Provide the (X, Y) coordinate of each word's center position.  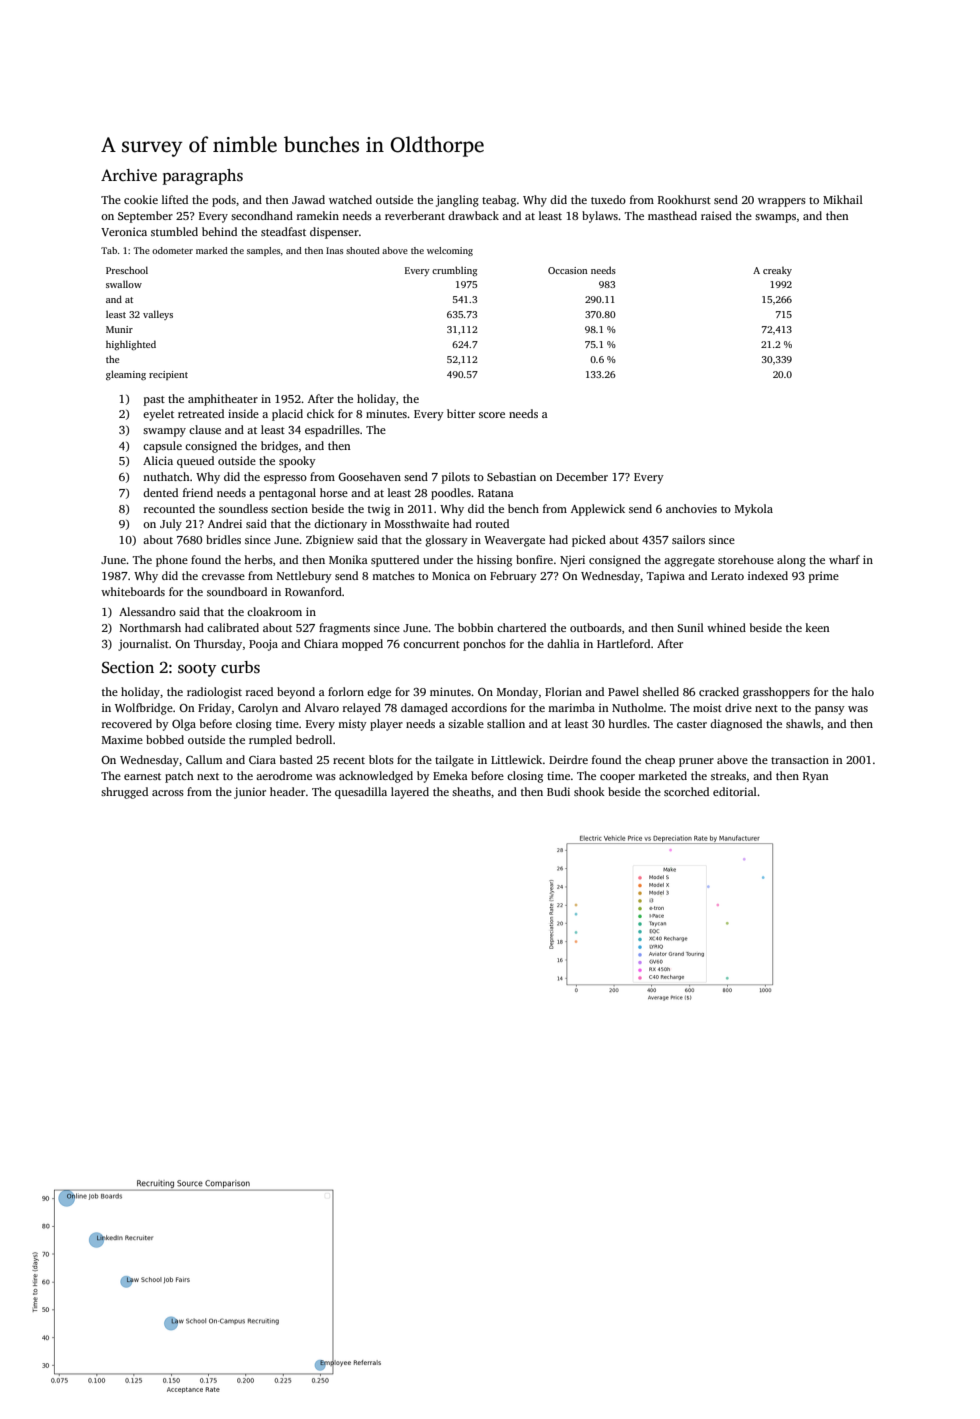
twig (379, 510)
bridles (223, 539)
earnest (142, 776)
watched (350, 199)
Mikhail (843, 199)
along (791, 561)
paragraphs (203, 177)
